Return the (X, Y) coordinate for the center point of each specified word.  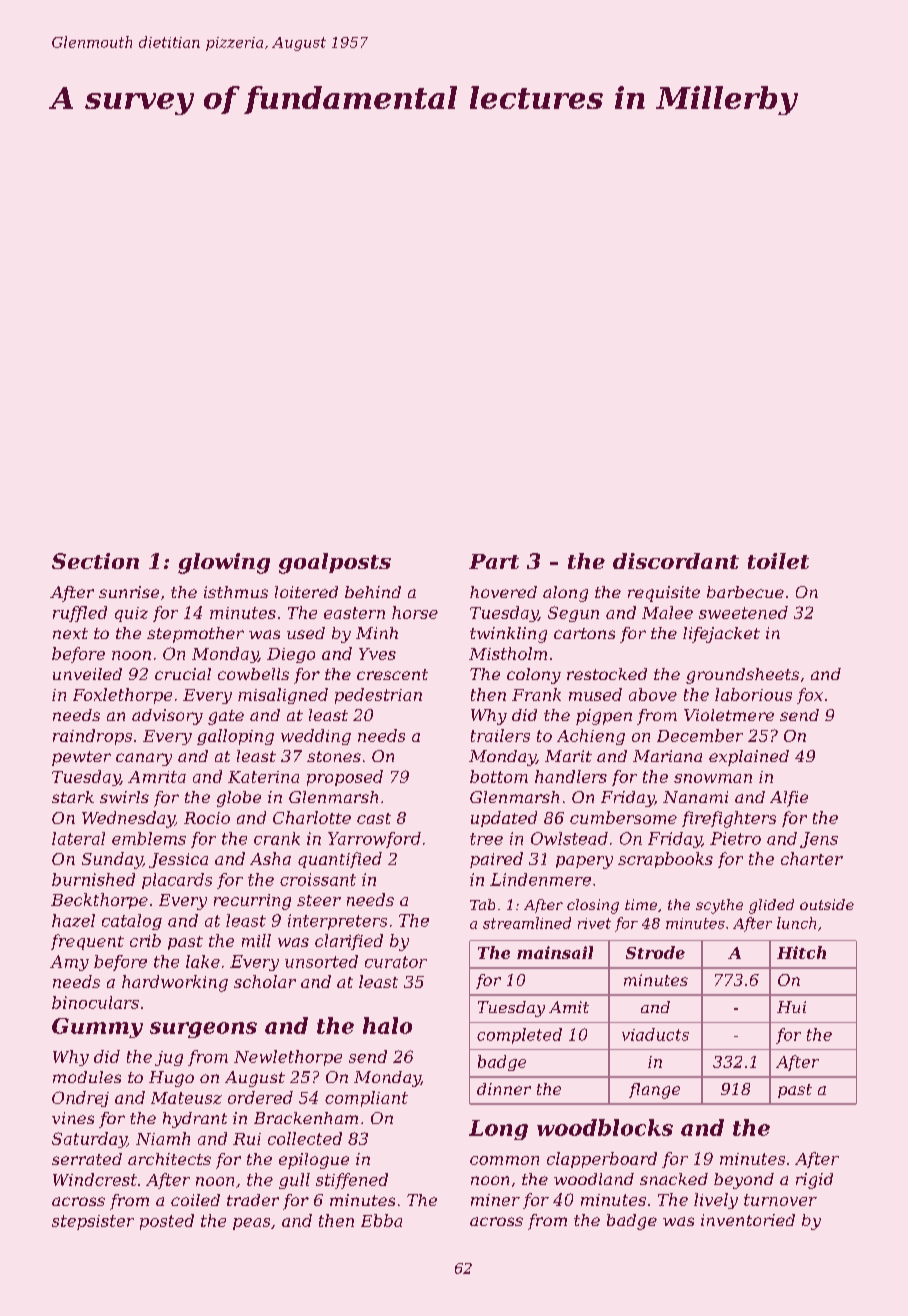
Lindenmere (540, 879)
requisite (664, 594)
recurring (252, 902)
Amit (569, 1007)
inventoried (748, 1220)
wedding (316, 737)
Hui (791, 1007)
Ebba (381, 1220)
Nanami (695, 797)
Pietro (735, 838)
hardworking (175, 983)
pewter (81, 758)
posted (167, 1222)
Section (95, 561)
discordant (676, 561)
